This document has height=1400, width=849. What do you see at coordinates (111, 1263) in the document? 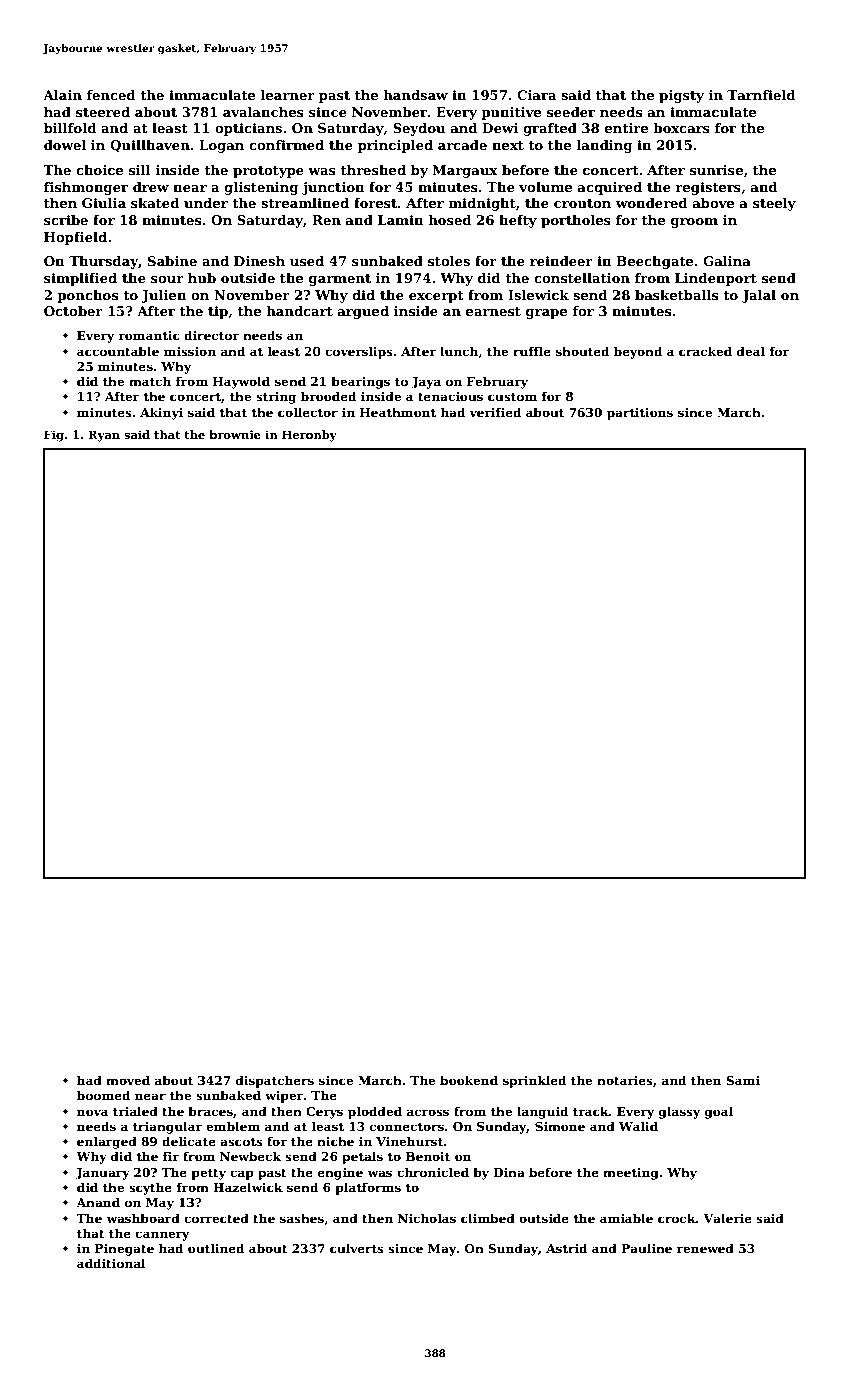
I see `additional` at bounding box center [111, 1263].
